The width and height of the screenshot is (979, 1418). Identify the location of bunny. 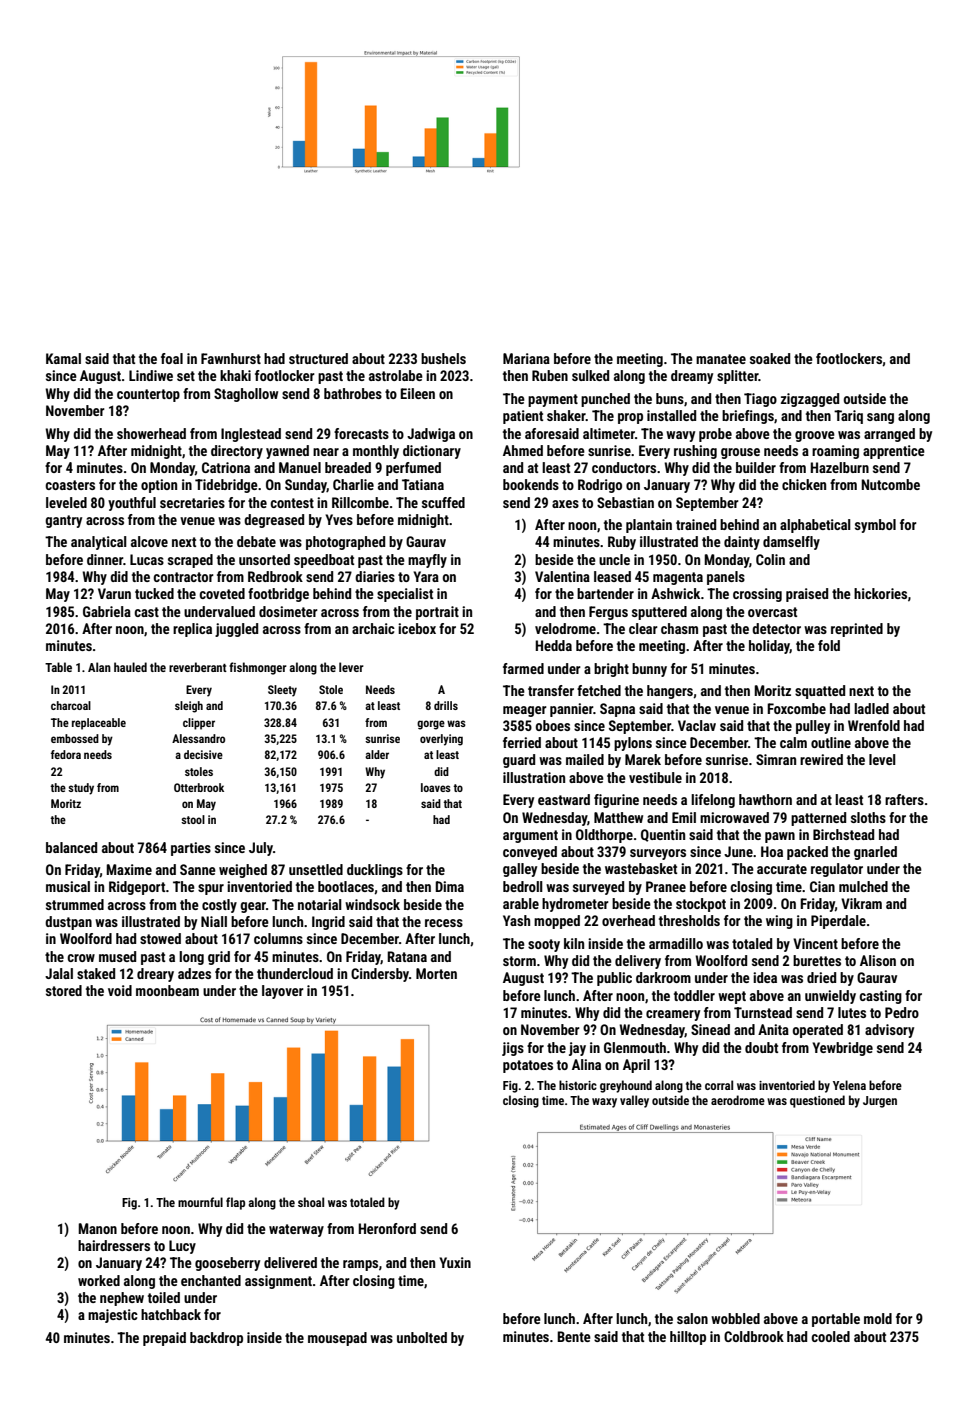
(649, 670).
